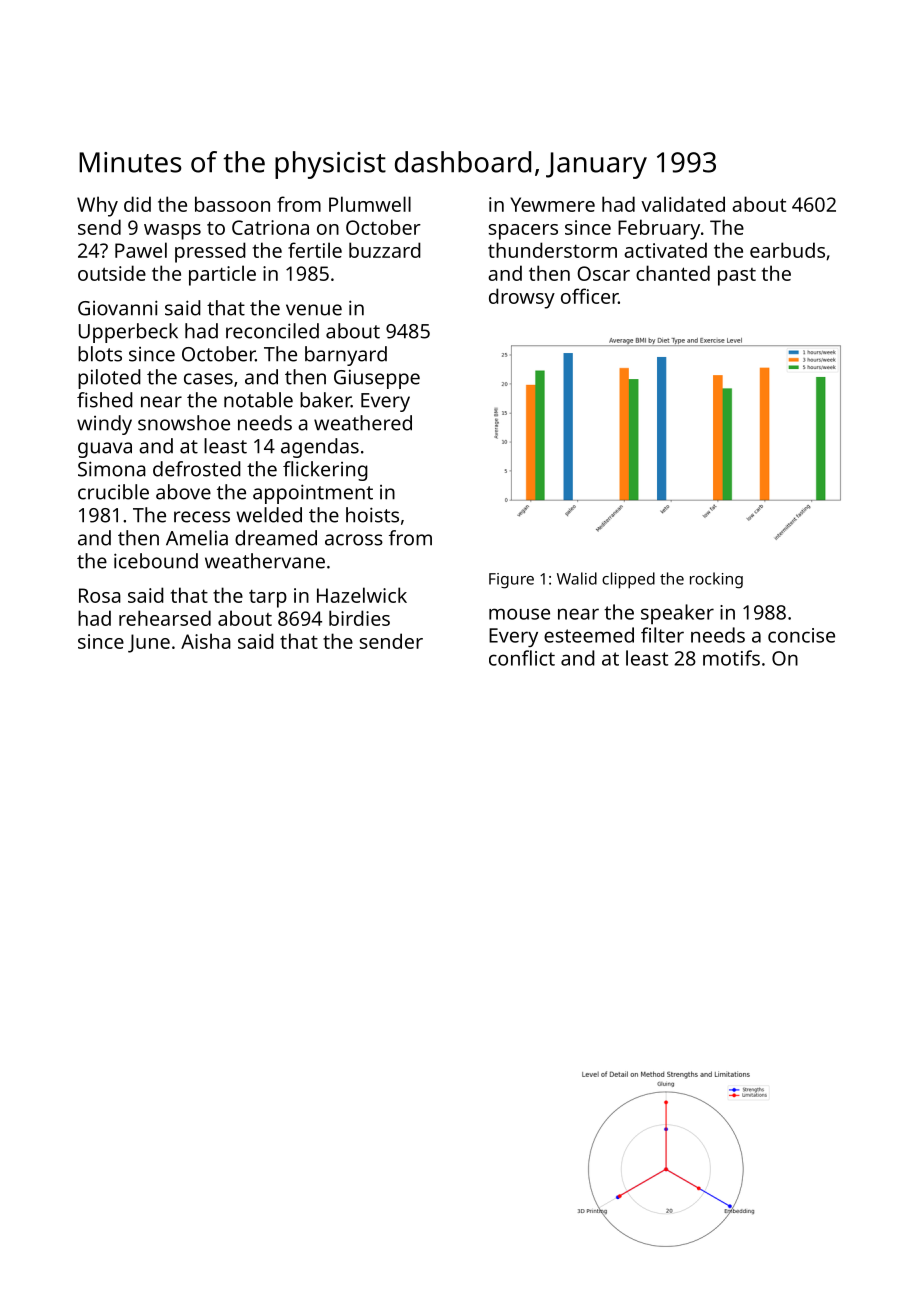 This image has height=1311, width=924. What do you see at coordinates (522, 658) in the image?
I see `conflict` at bounding box center [522, 658].
